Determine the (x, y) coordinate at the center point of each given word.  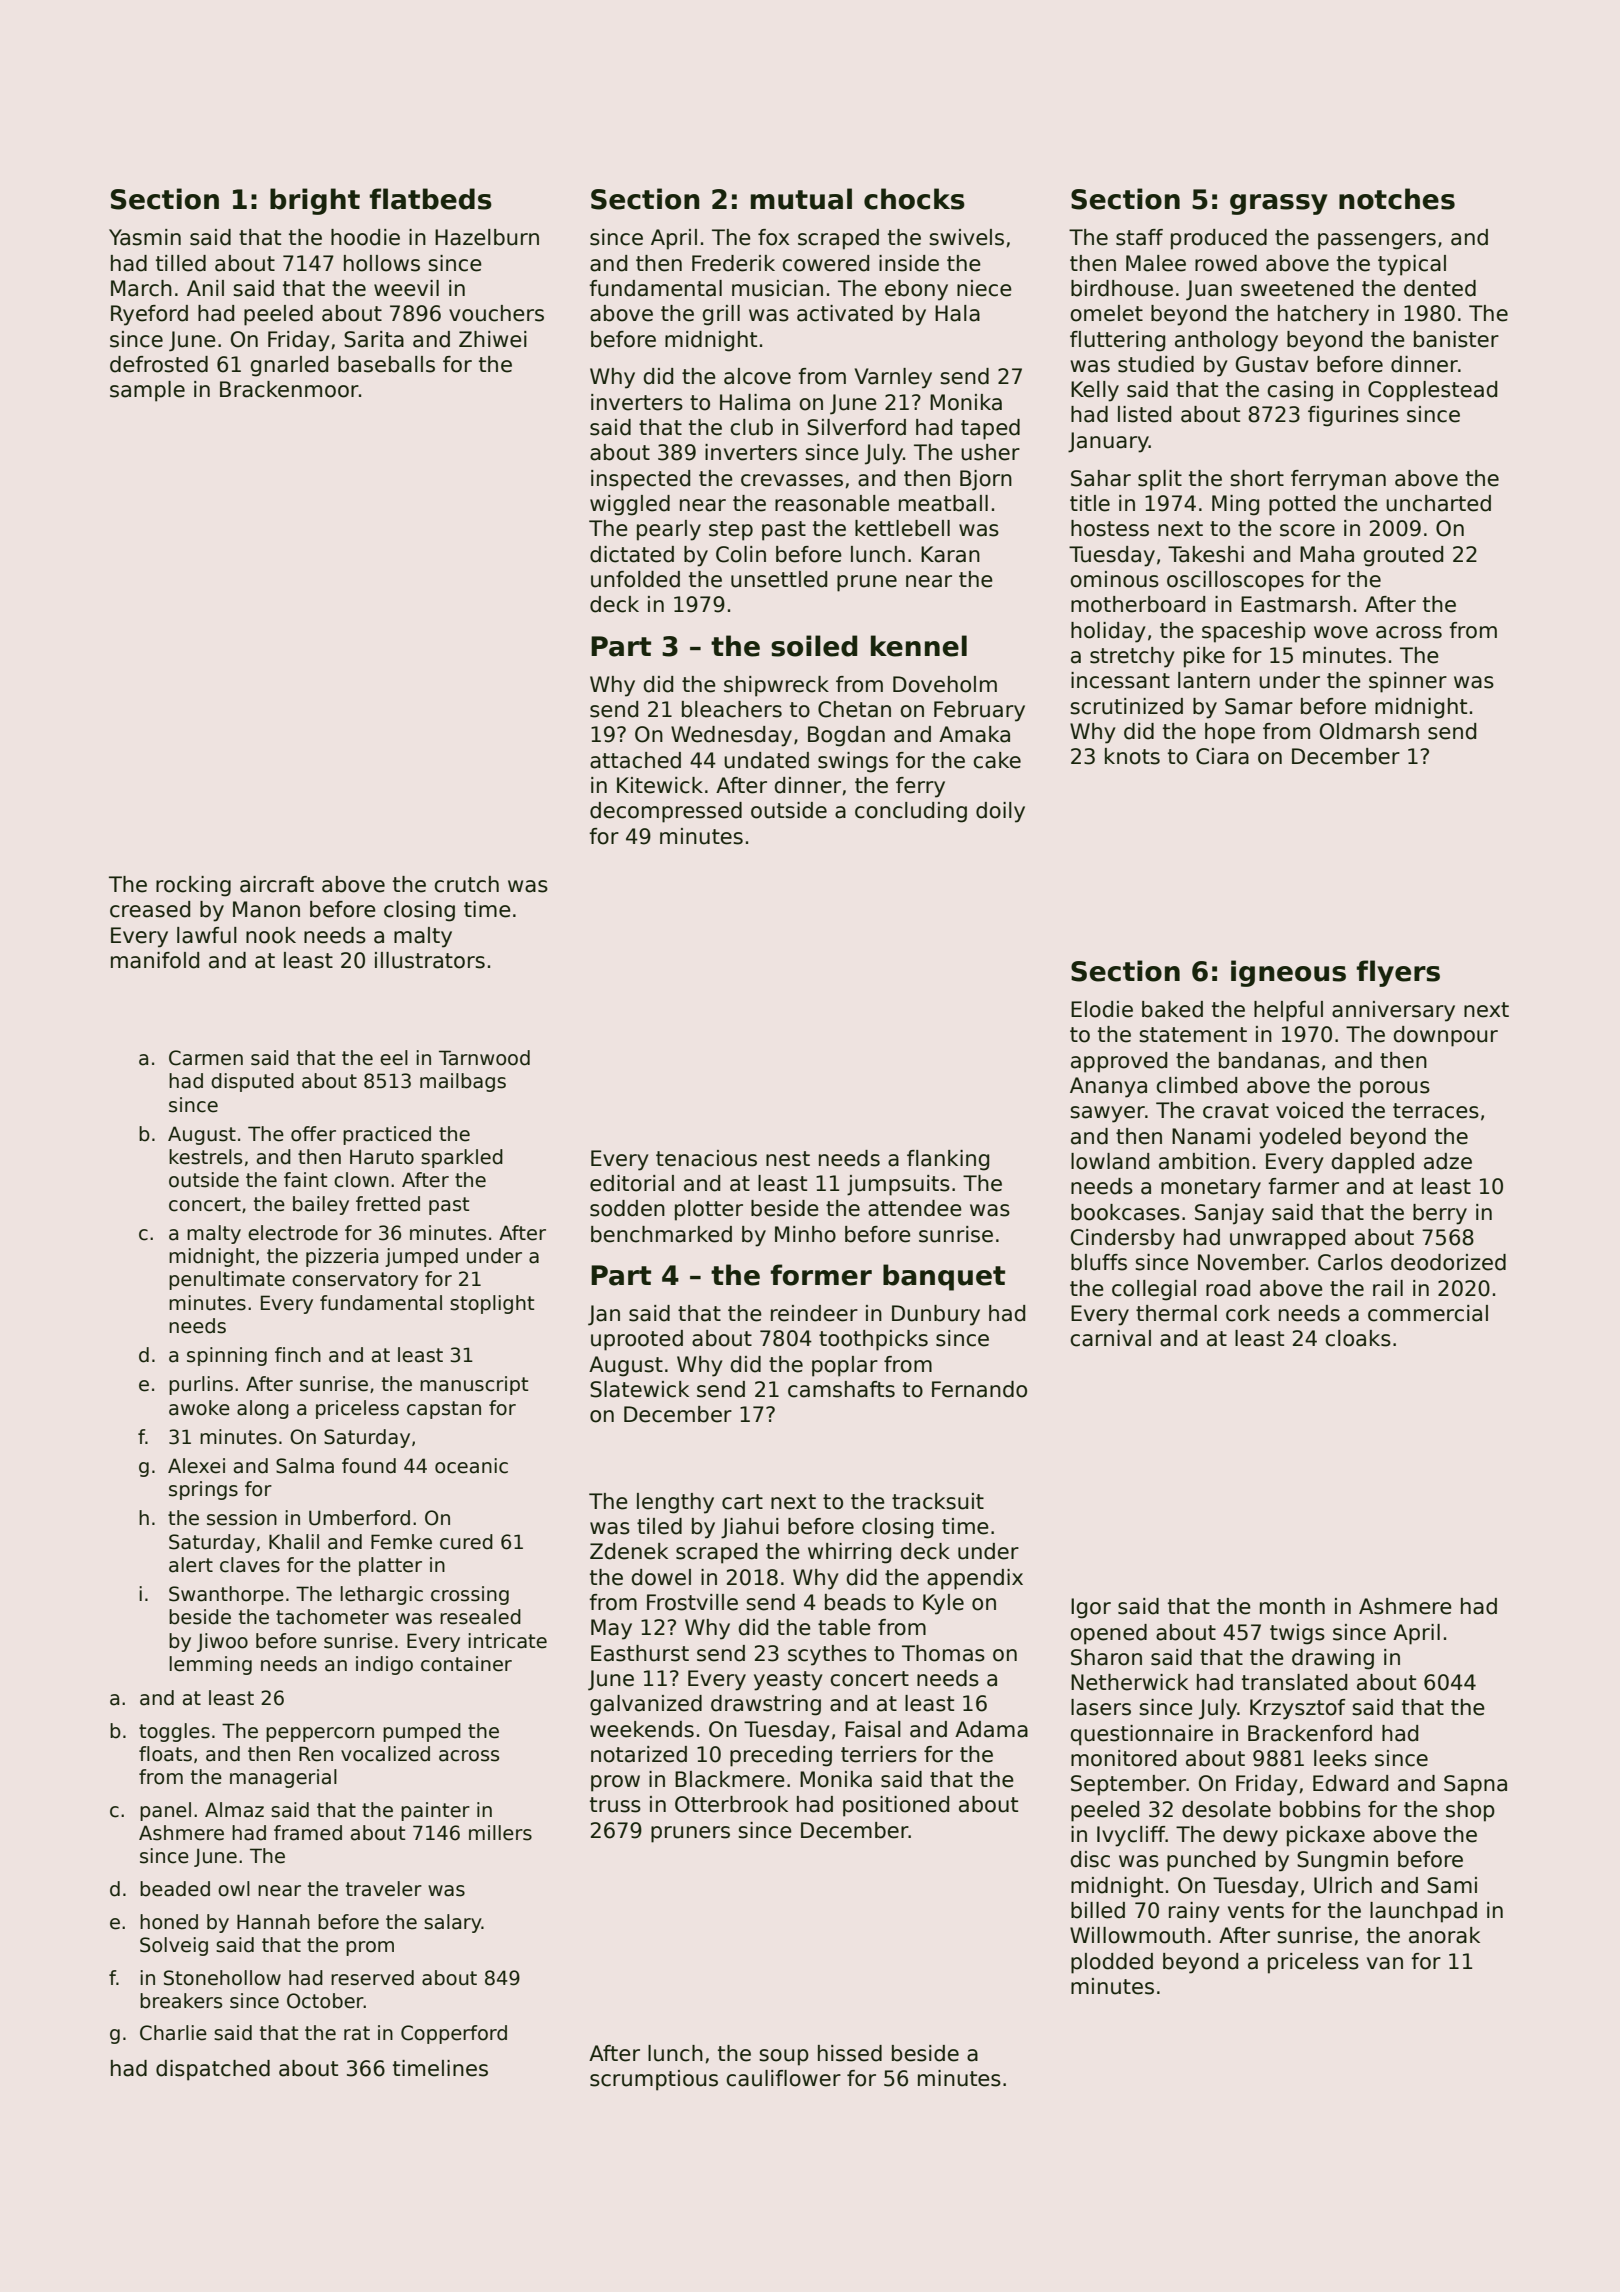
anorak (1444, 1935)
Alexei (196, 1466)
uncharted (1438, 503)
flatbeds (430, 199)
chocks (914, 199)
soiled (814, 646)
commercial (1428, 1313)
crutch (466, 884)
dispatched (213, 2070)
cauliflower (783, 2078)
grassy (1279, 204)
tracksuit (938, 1501)
